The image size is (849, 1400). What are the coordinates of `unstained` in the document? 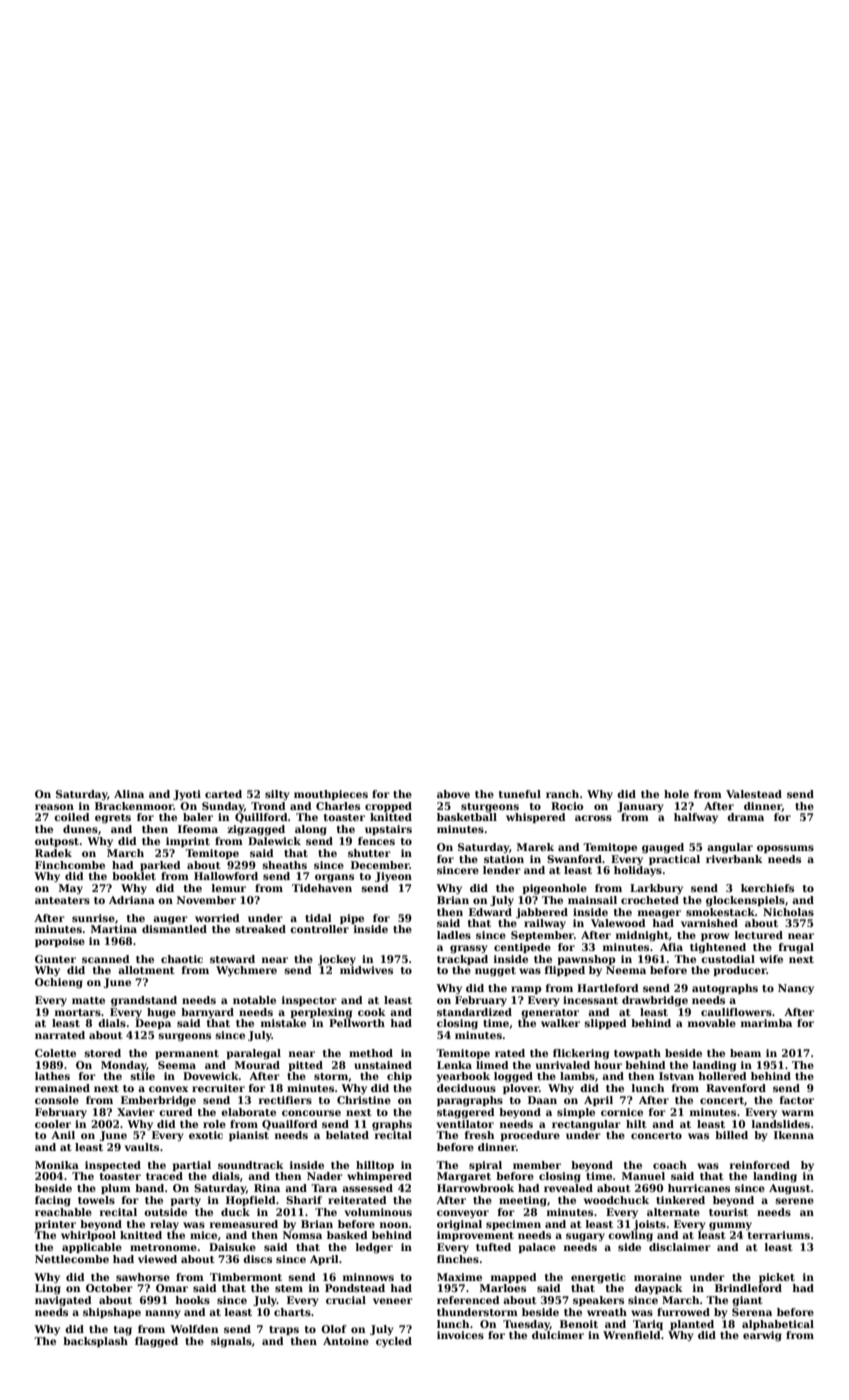 It's located at (383, 1065).
